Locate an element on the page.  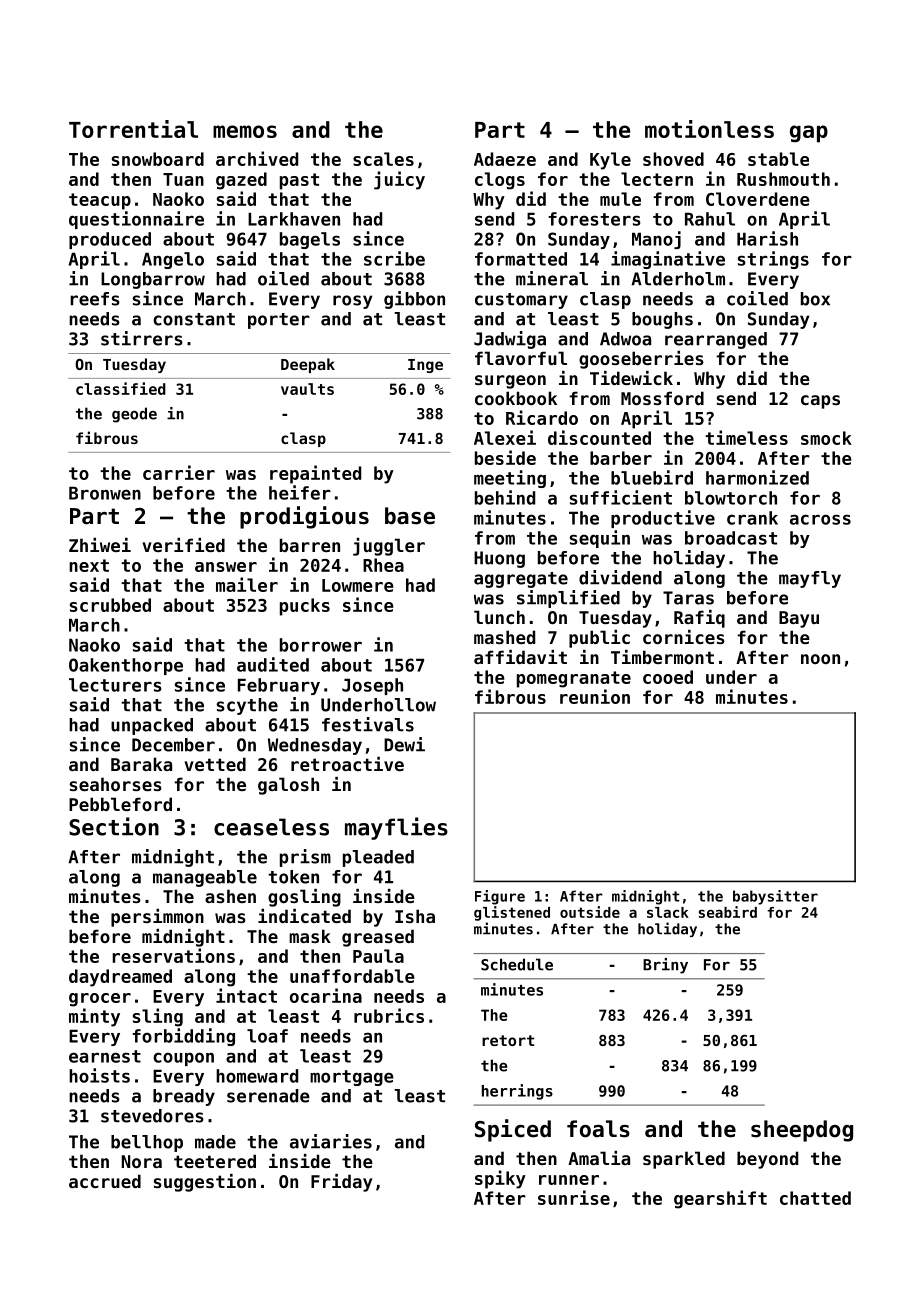
gearshift is located at coordinates (720, 1199).
